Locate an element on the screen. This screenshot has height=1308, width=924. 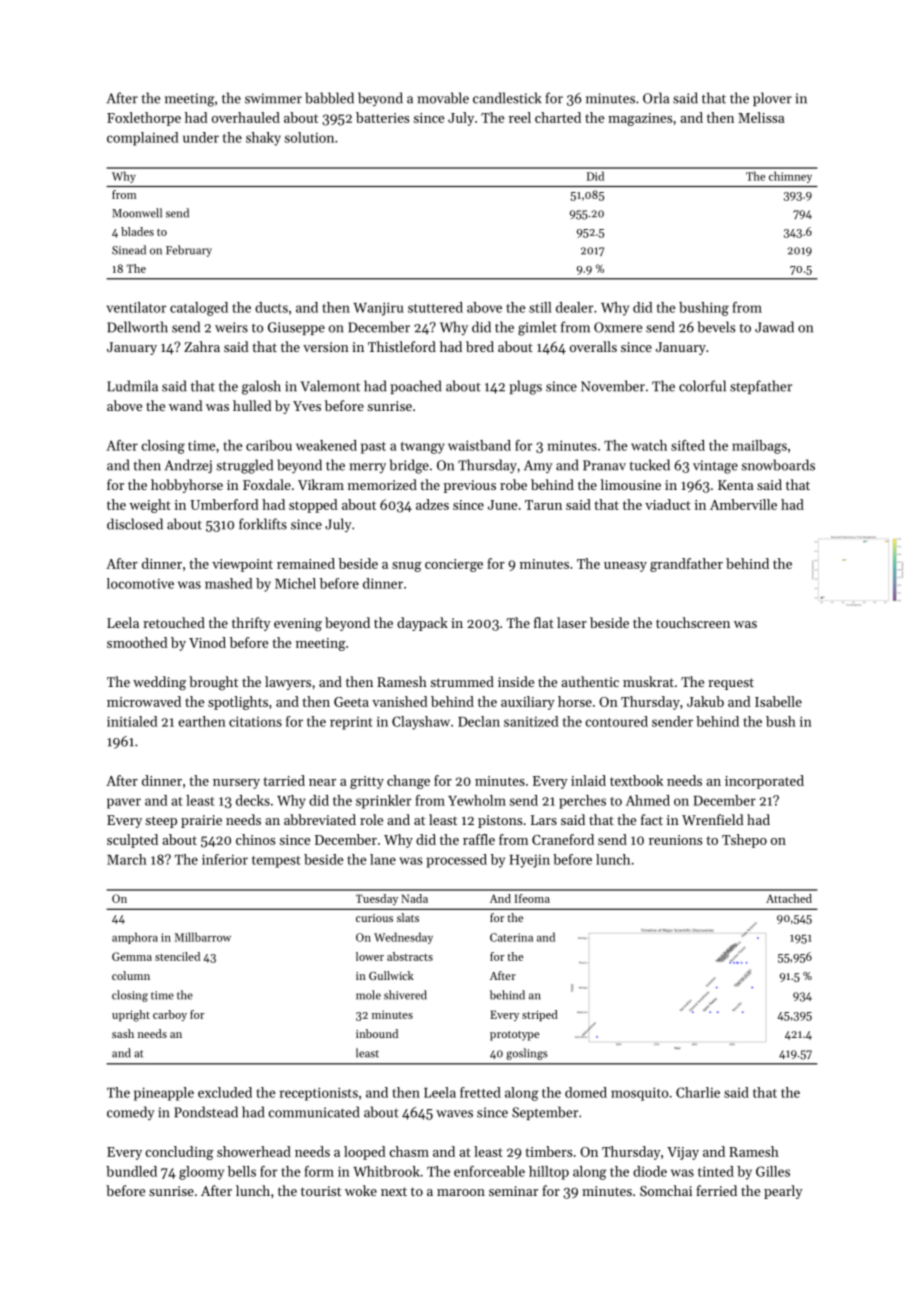
concierge is located at coordinates (454, 565).
